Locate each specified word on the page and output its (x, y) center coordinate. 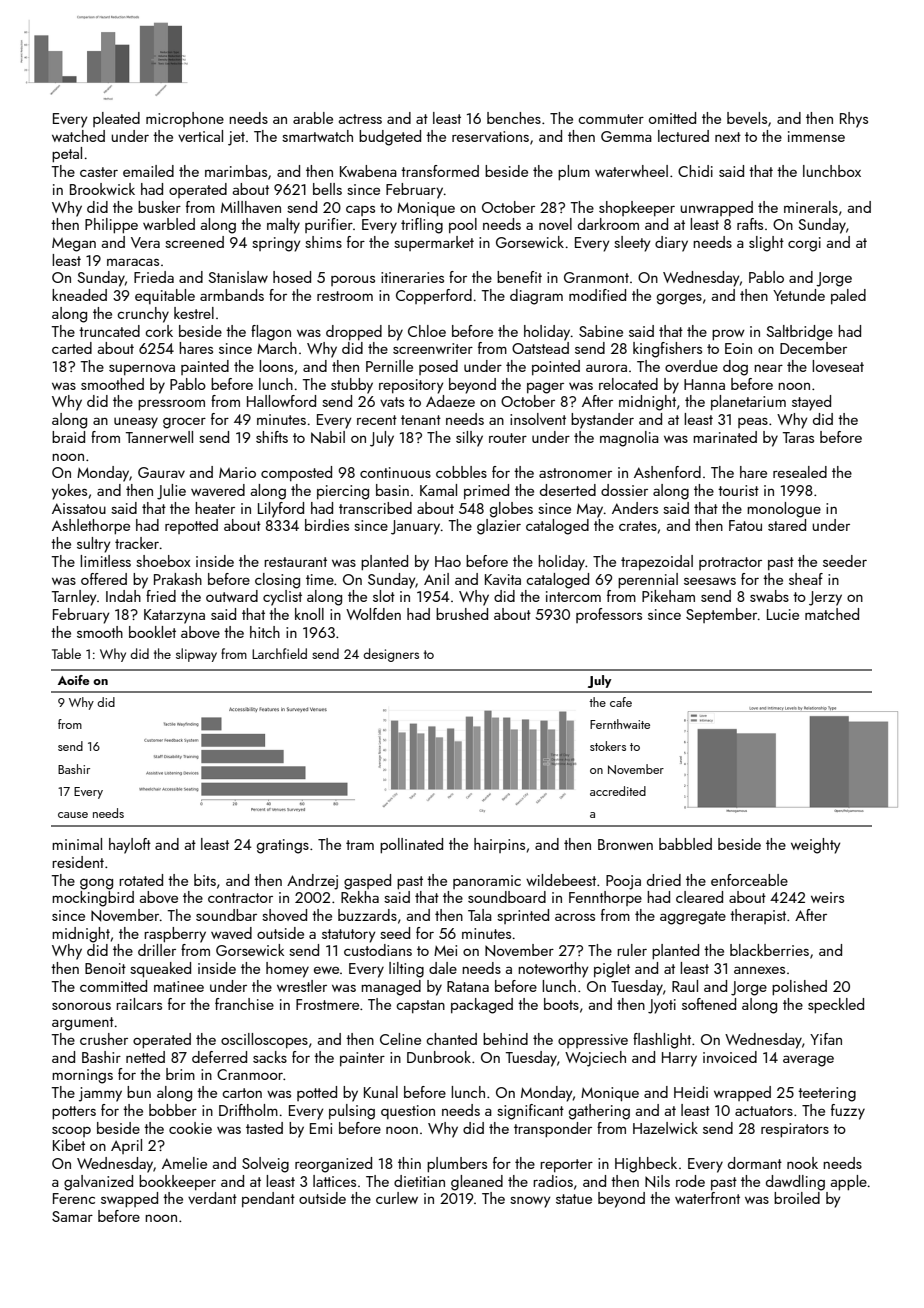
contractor (240, 898)
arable (313, 118)
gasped (367, 882)
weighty (815, 846)
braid (68, 437)
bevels (747, 118)
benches (514, 118)
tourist (738, 490)
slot (384, 596)
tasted (264, 1128)
